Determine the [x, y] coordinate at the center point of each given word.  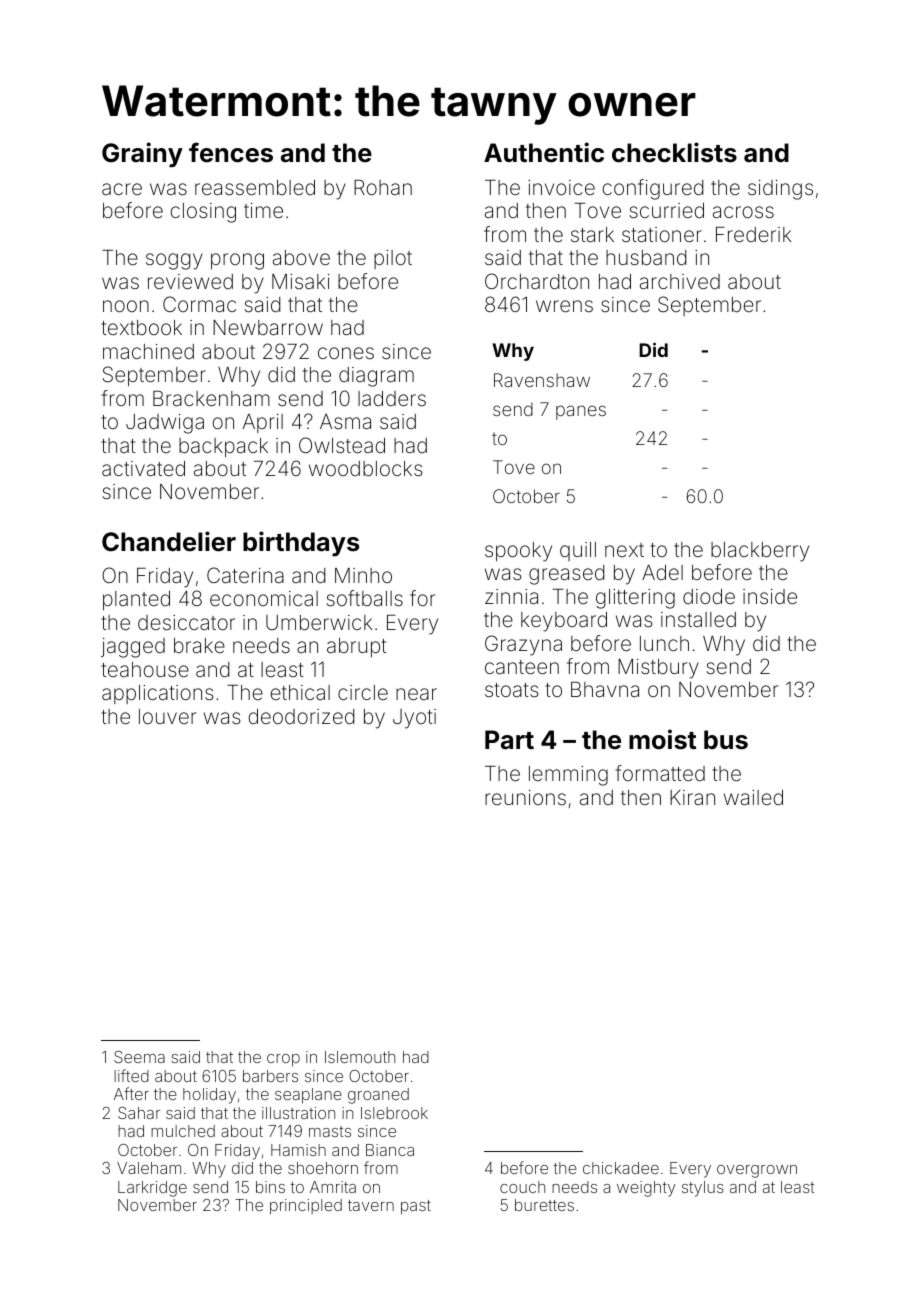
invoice [561, 187]
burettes [544, 1205]
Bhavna [605, 689]
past [416, 1207]
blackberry [760, 552]
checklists [674, 152]
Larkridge [152, 1189]
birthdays [301, 544]
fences [231, 152]
